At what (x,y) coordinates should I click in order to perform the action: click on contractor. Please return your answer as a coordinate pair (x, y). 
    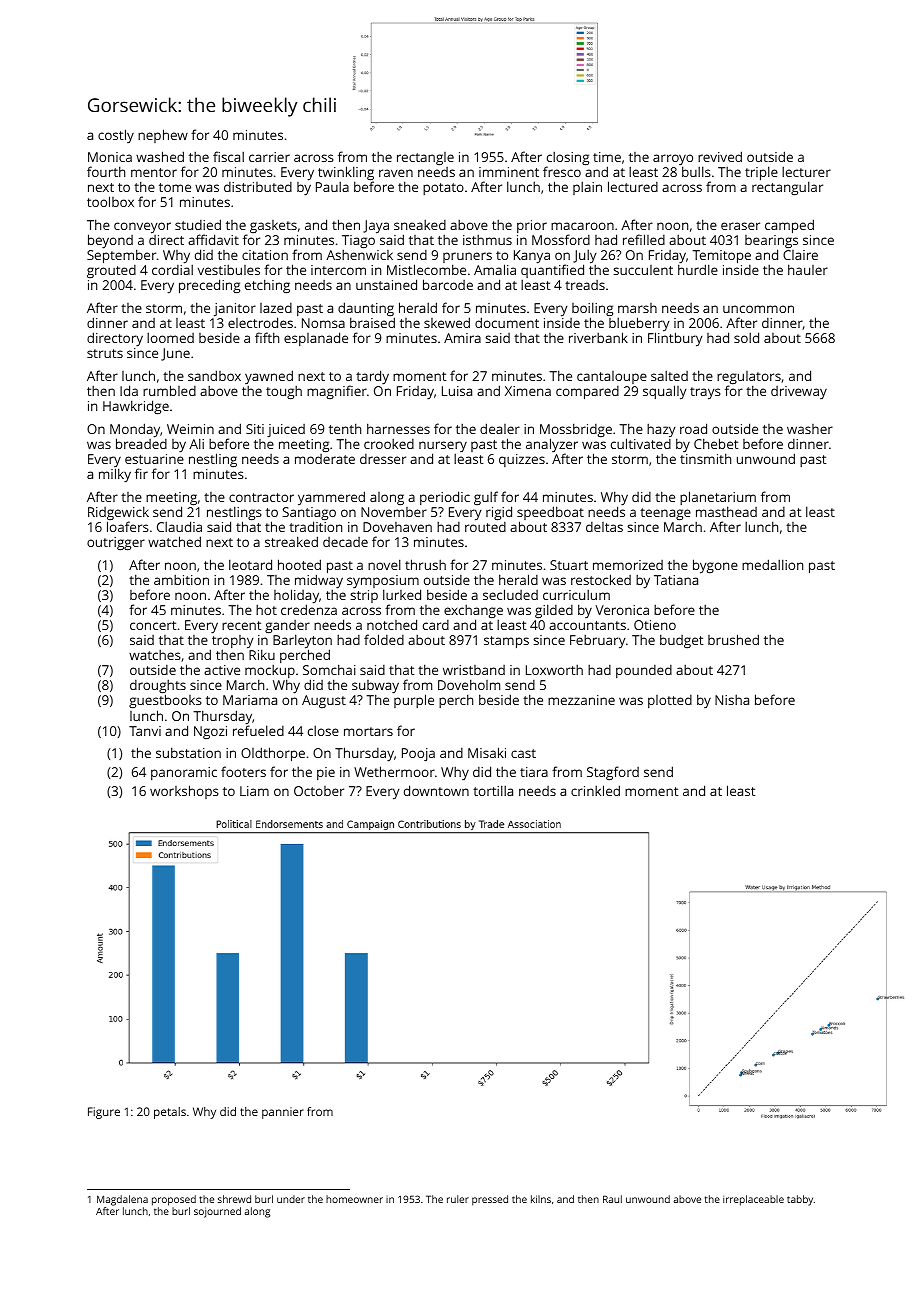
    Looking at the image, I should click on (261, 497).
